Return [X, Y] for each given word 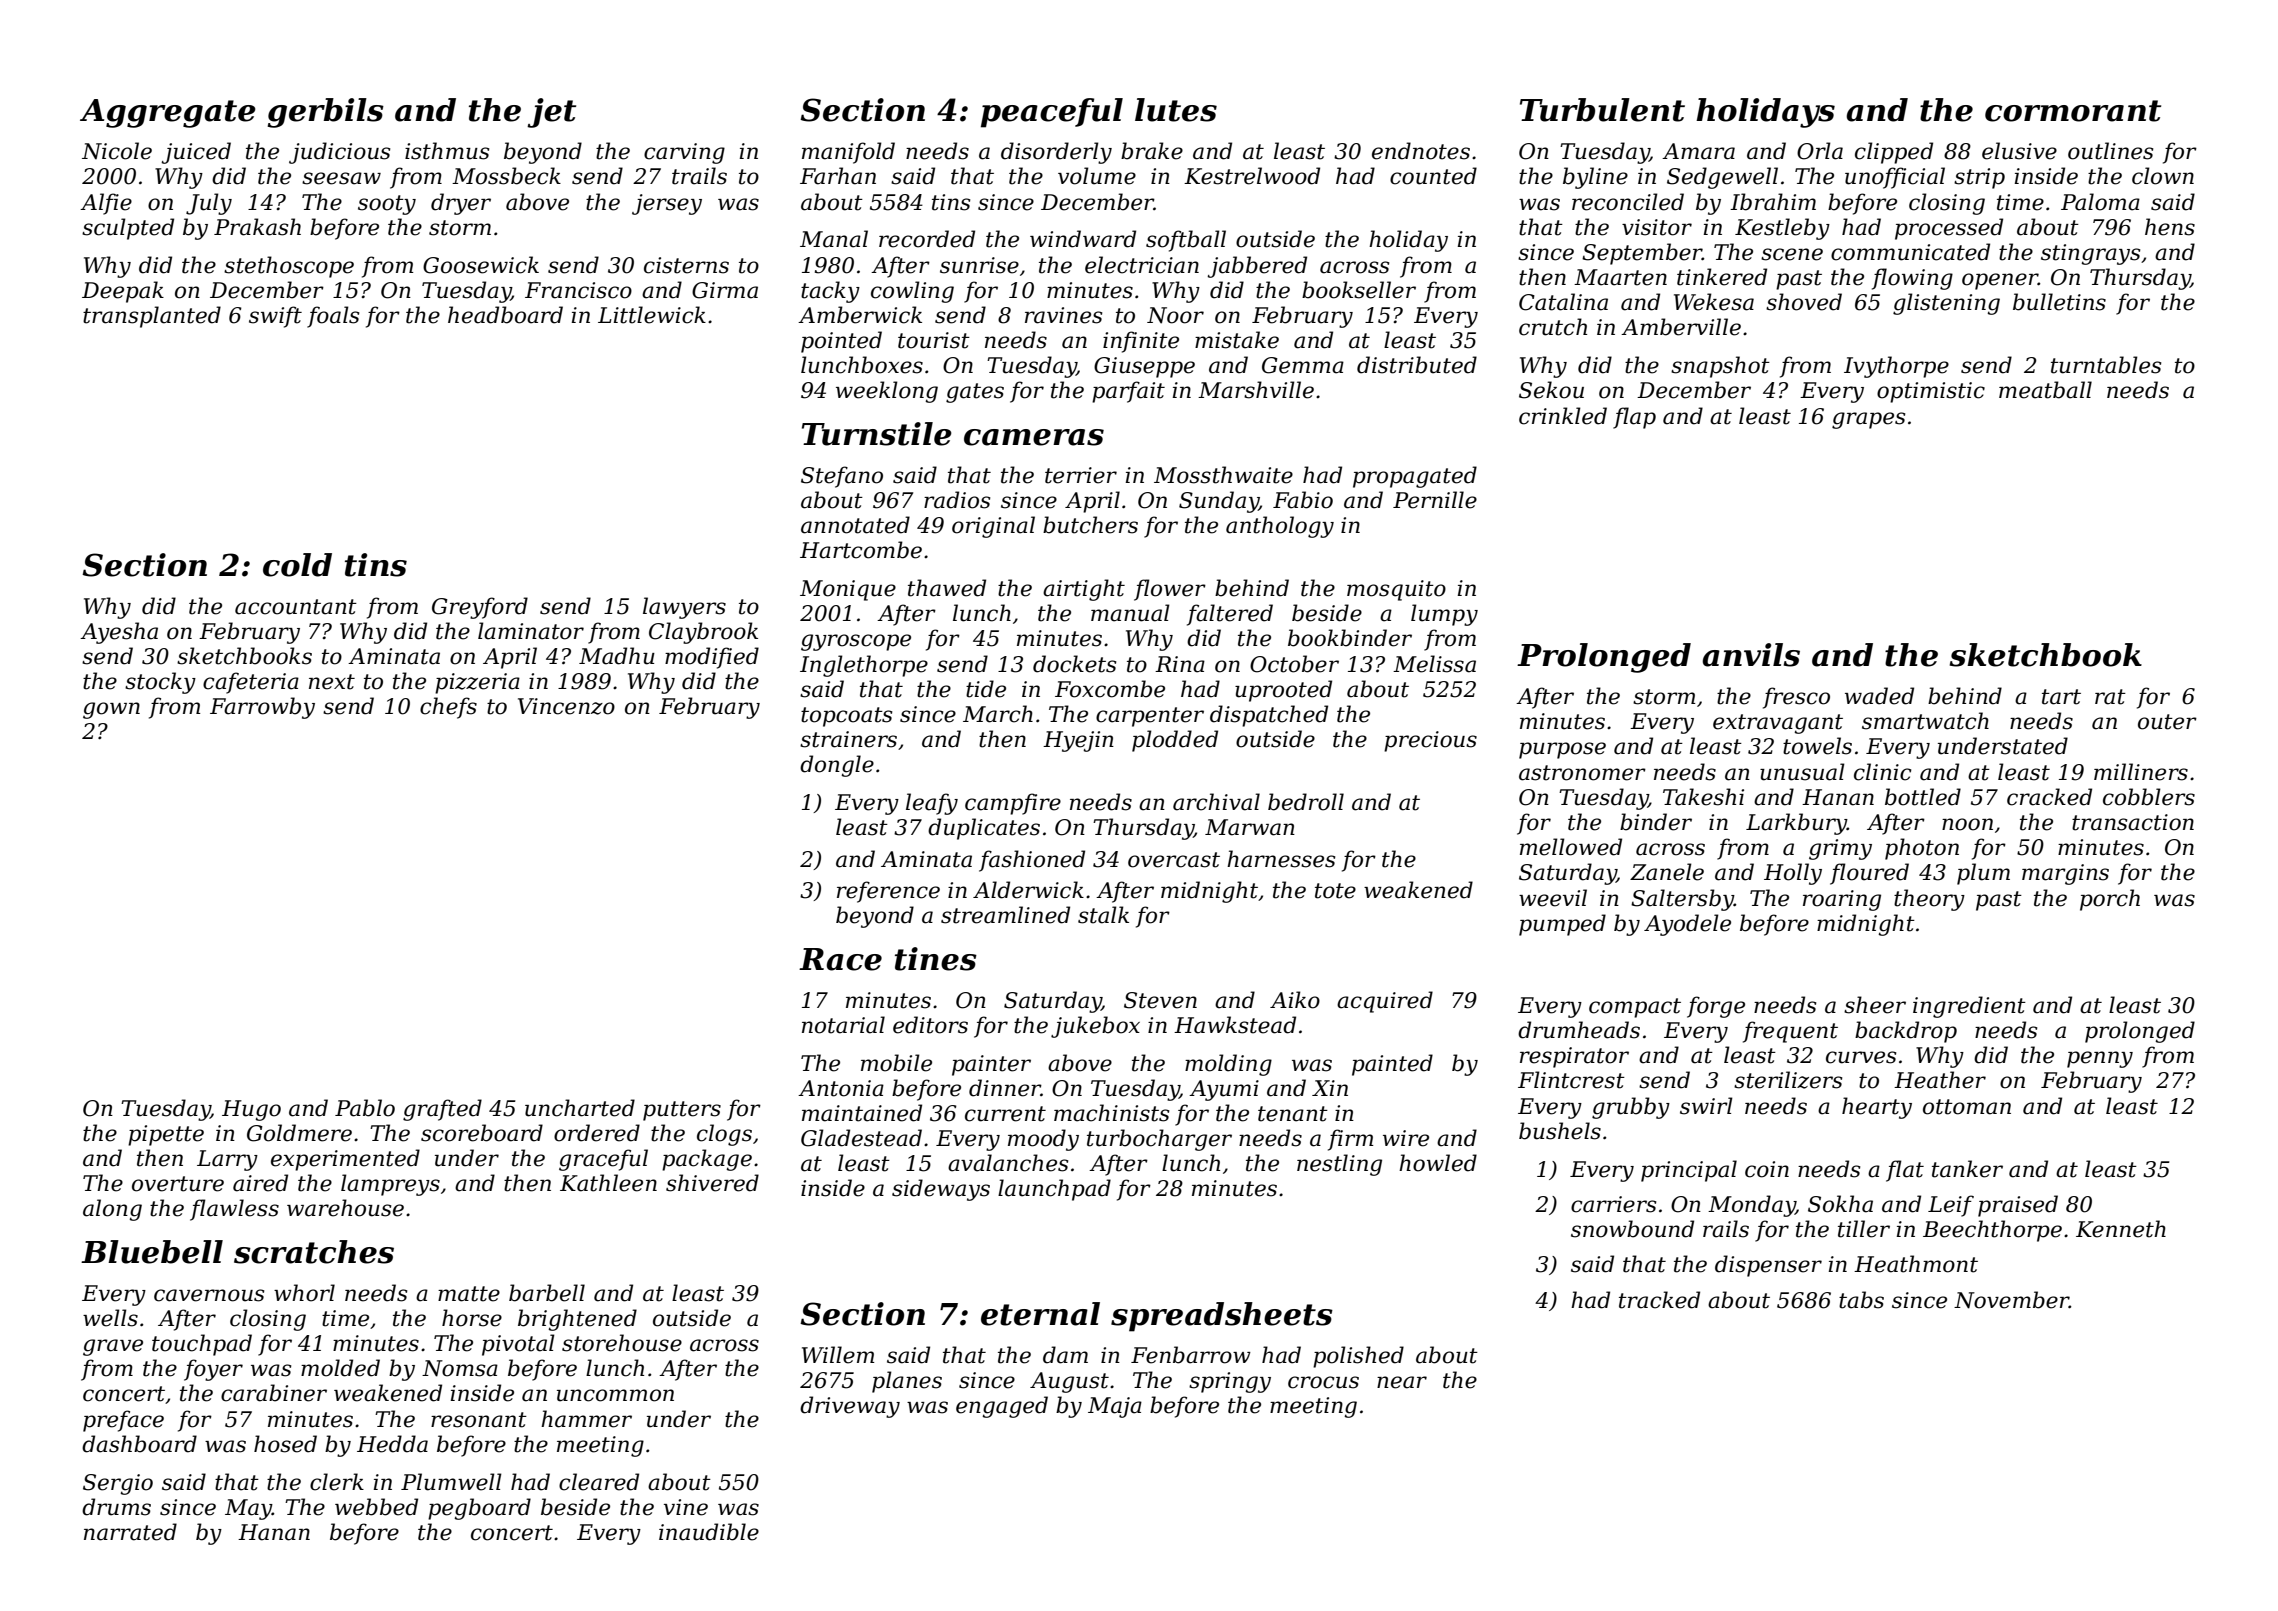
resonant [479, 1420]
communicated [1910, 252]
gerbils [325, 113]
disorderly [1056, 153]
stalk [1103, 915]
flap [1634, 418]
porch [2110, 900]
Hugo [251, 1110]
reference [888, 892]
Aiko [1295, 1000]
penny [2100, 1059]
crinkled [1563, 416]
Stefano [842, 477]
